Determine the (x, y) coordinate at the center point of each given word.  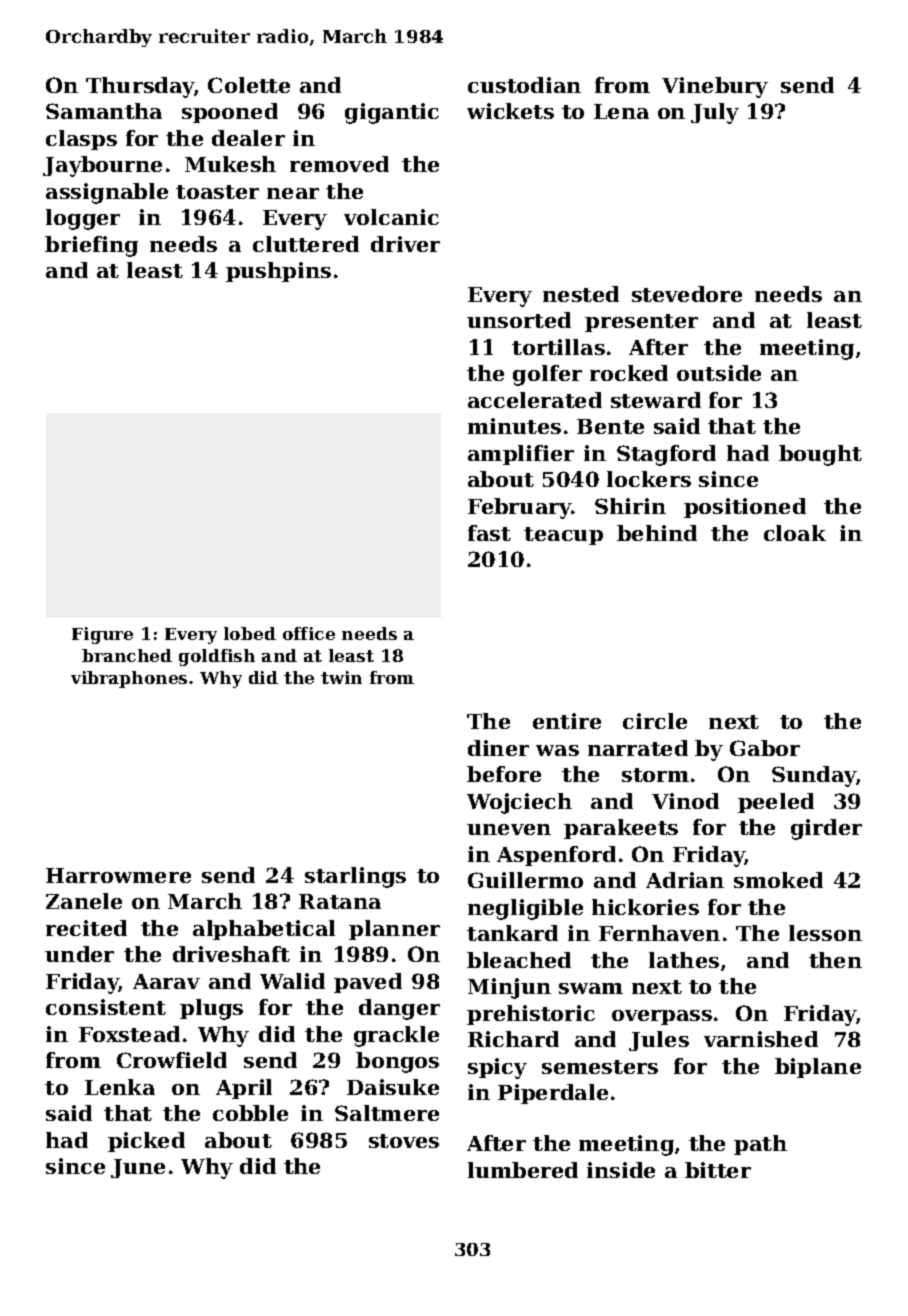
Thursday (140, 87)
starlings (355, 877)
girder (826, 829)
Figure (102, 635)
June (138, 1168)
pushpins (278, 272)
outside (719, 373)
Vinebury (715, 87)
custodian (524, 85)
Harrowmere (118, 875)
